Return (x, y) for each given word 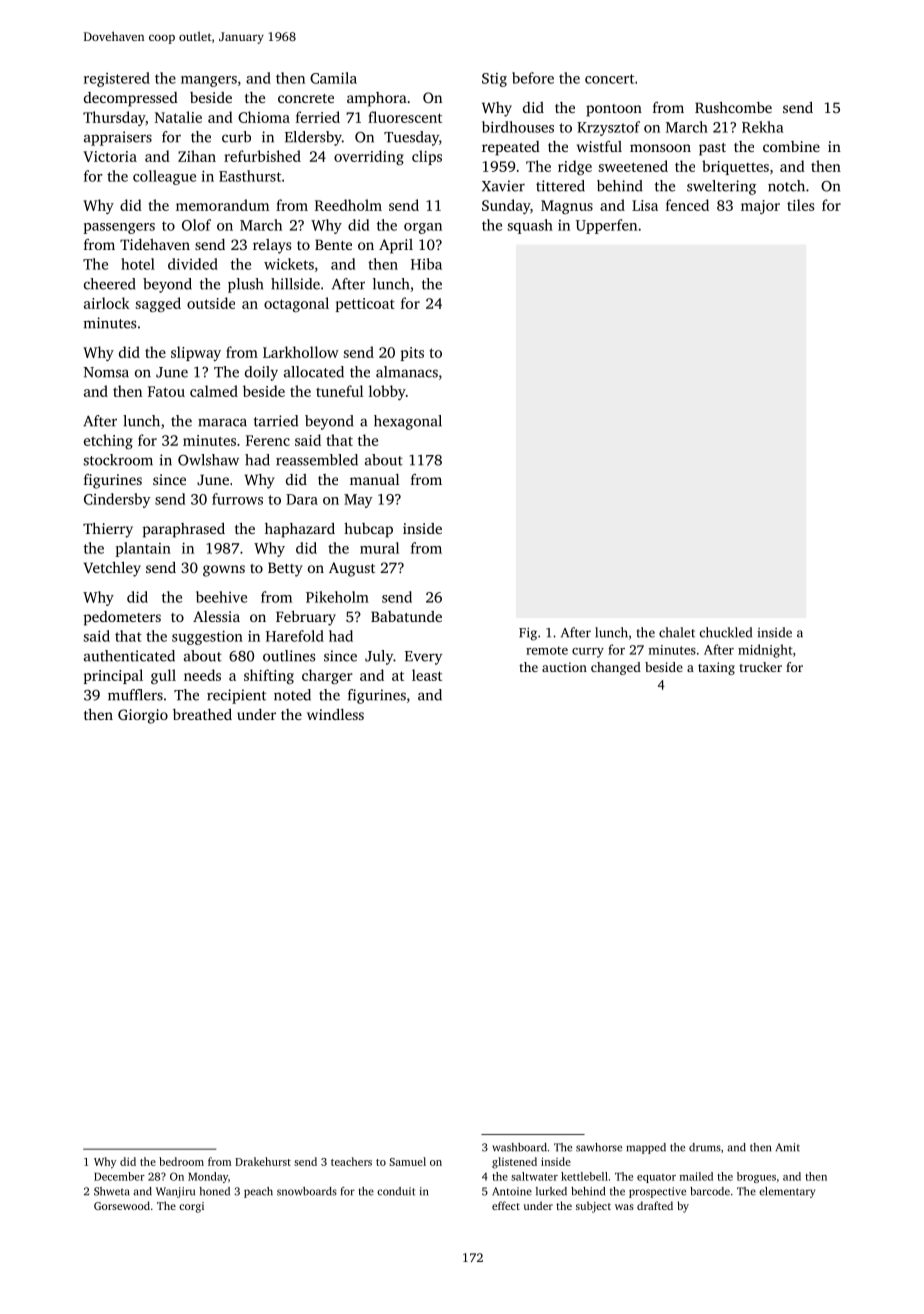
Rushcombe (733, 107)
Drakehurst (263, 1161)
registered (117, 79)
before (533, 78)
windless (335, 714)
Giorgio (143, 716)
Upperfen (606, 226)
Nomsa (106, 372)
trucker (760, 667)
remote (547, 650)
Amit (788, 1147)
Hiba (426, 264)
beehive (221, 597)
